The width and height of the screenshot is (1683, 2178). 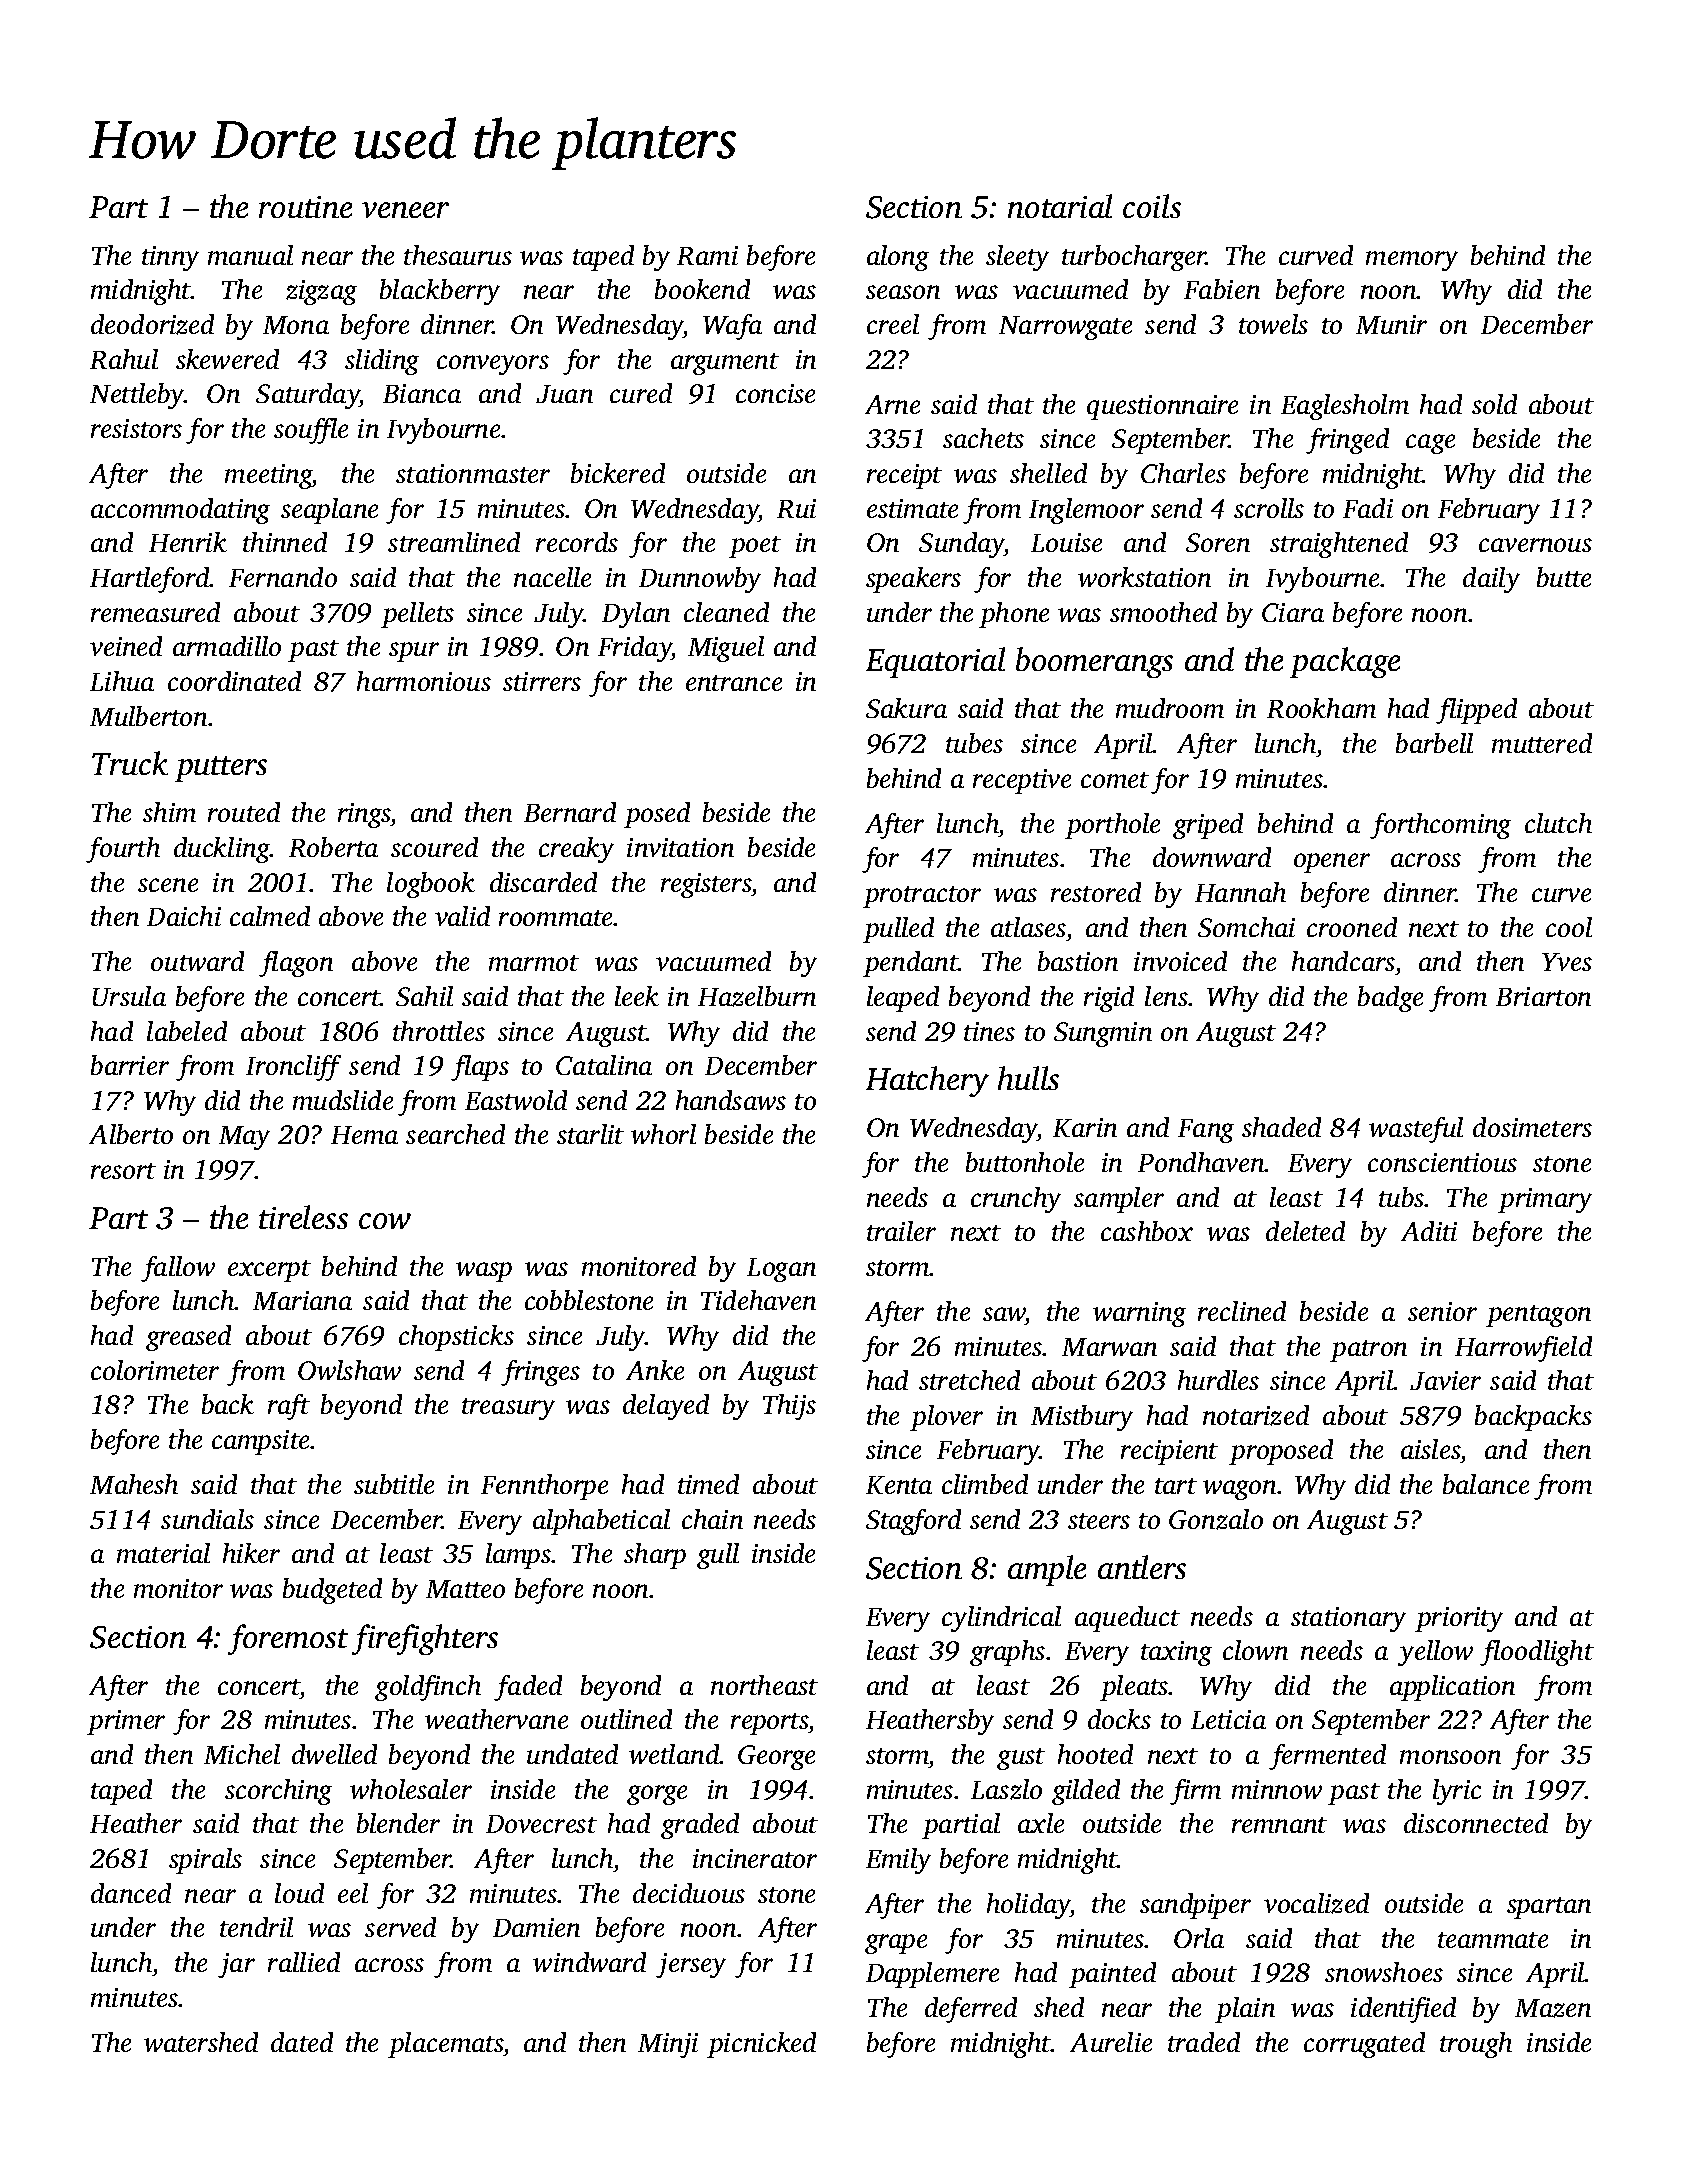 What do you see at coordinates (242, 1754) in the screenshot?
I see `Michel` at bounding box center [242, 1754].
